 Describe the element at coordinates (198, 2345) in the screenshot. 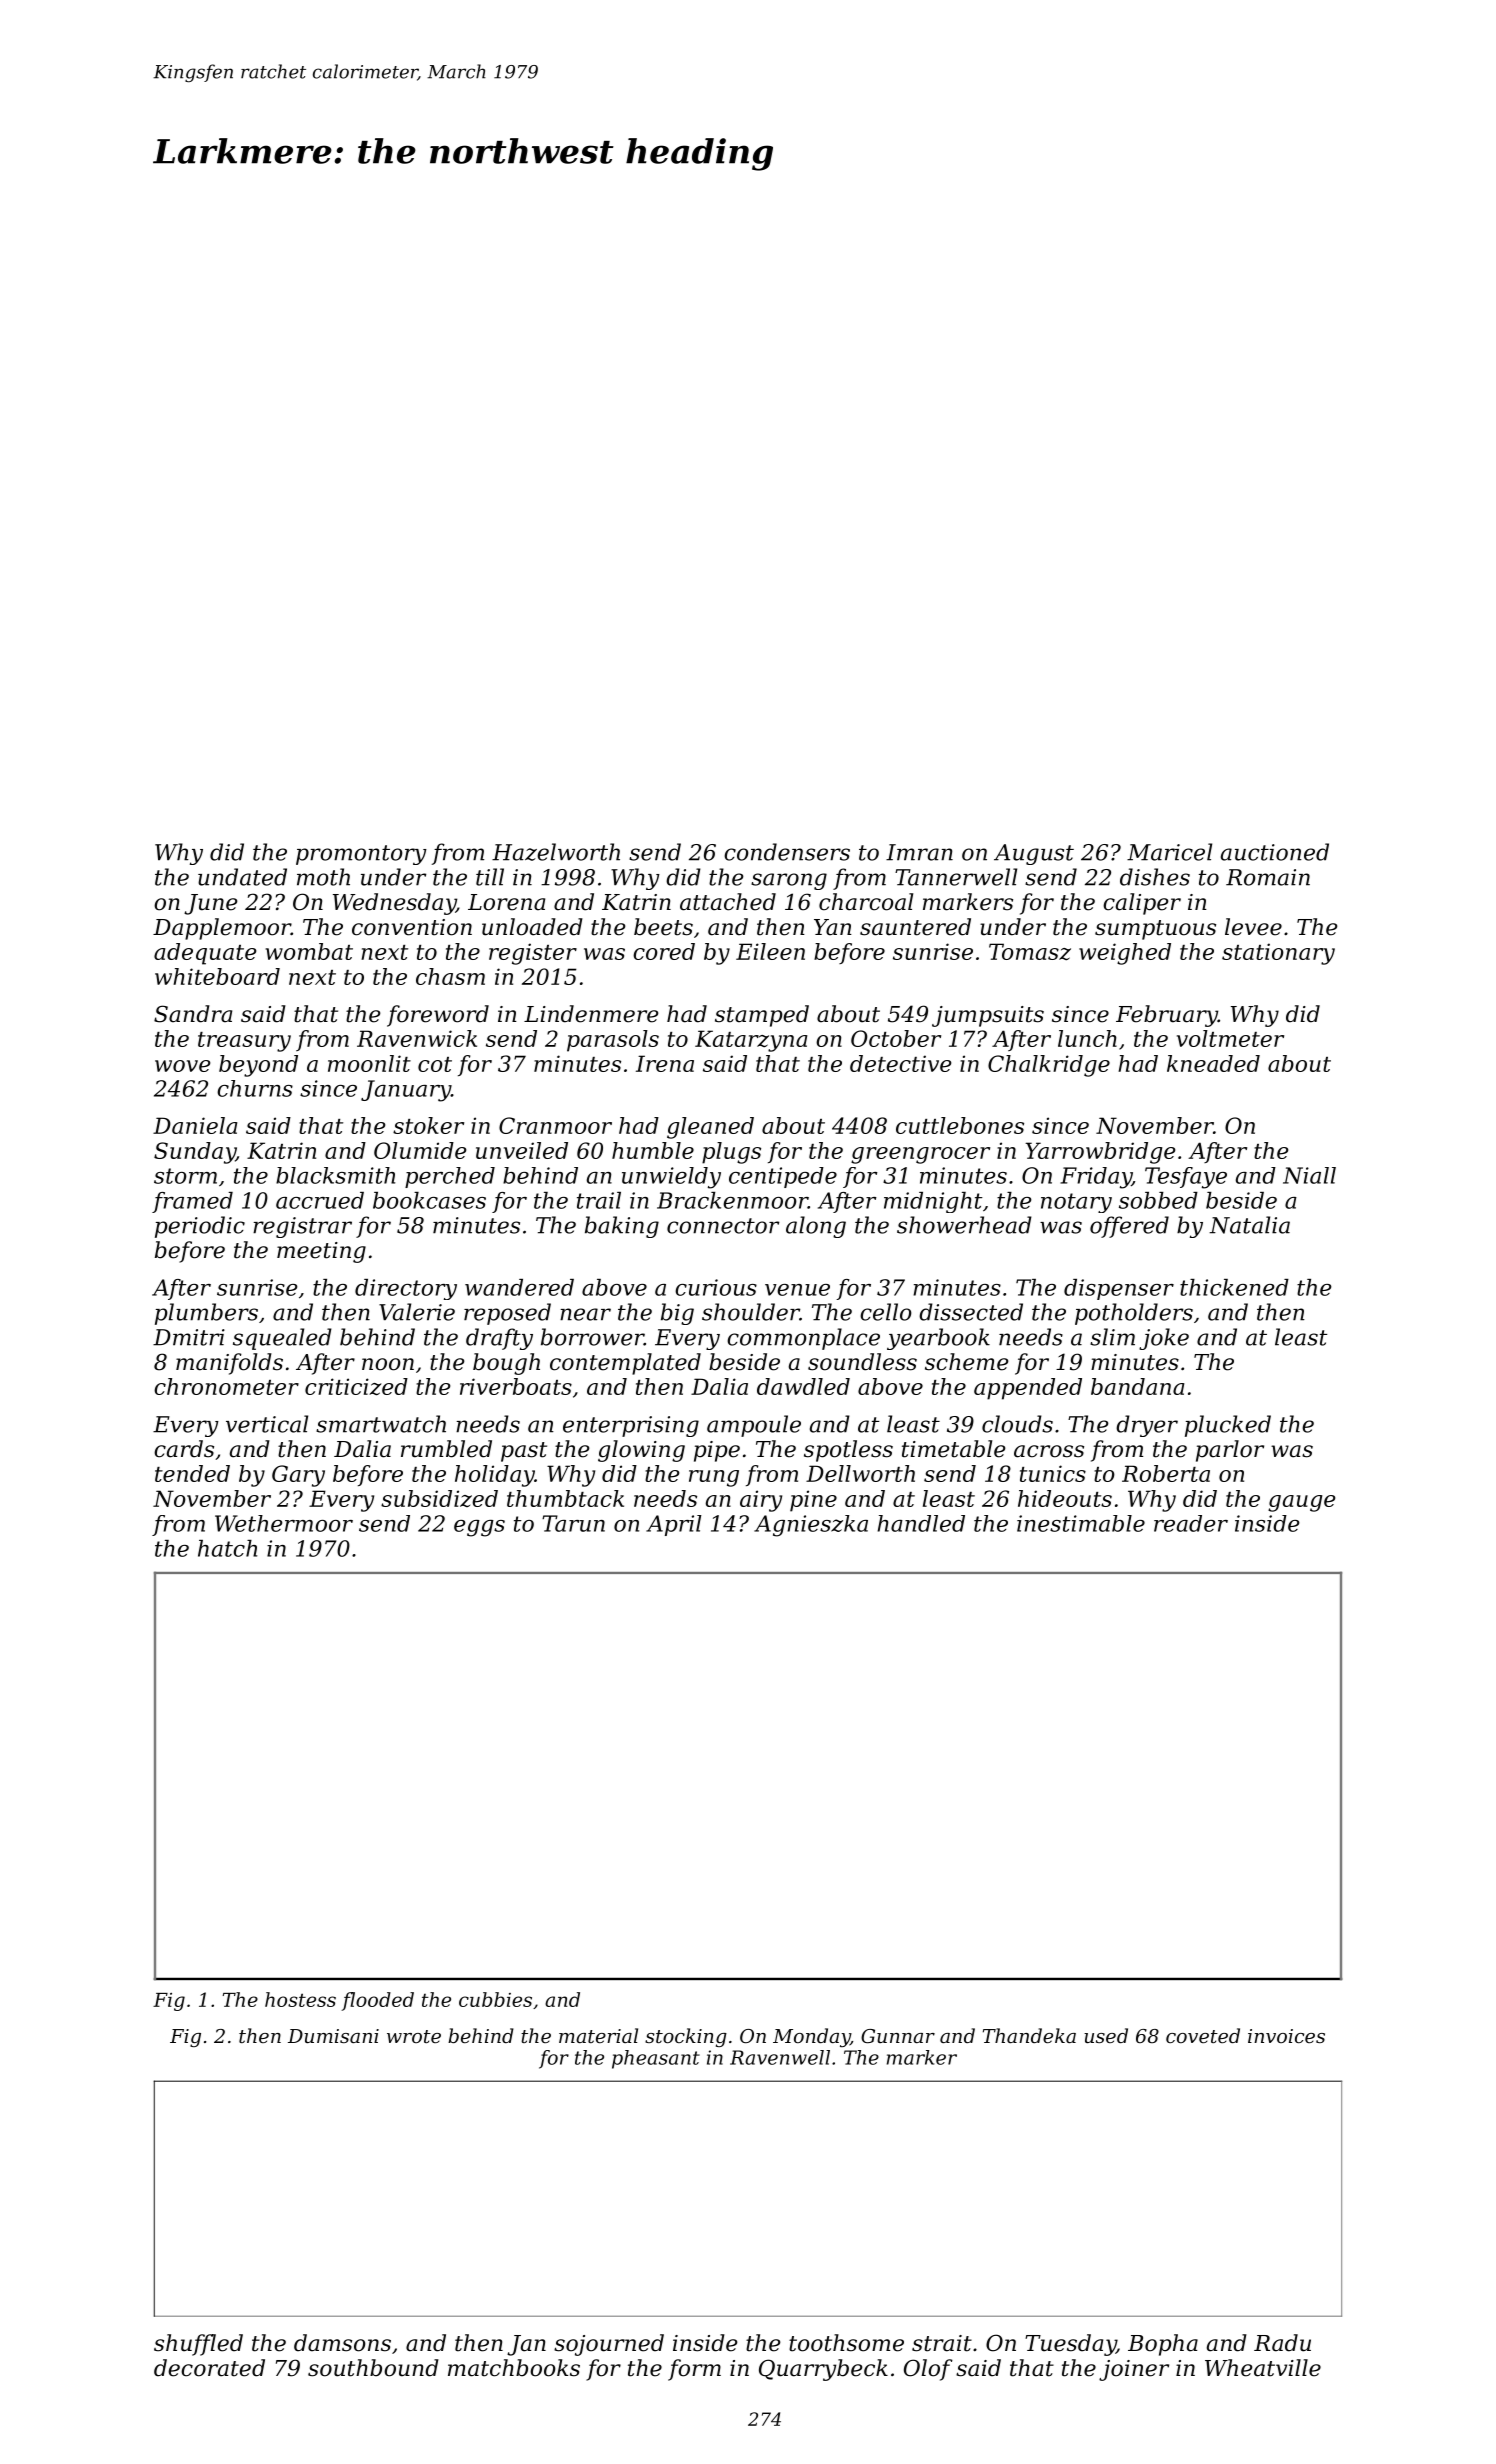

I see `shuffled` at that location.
